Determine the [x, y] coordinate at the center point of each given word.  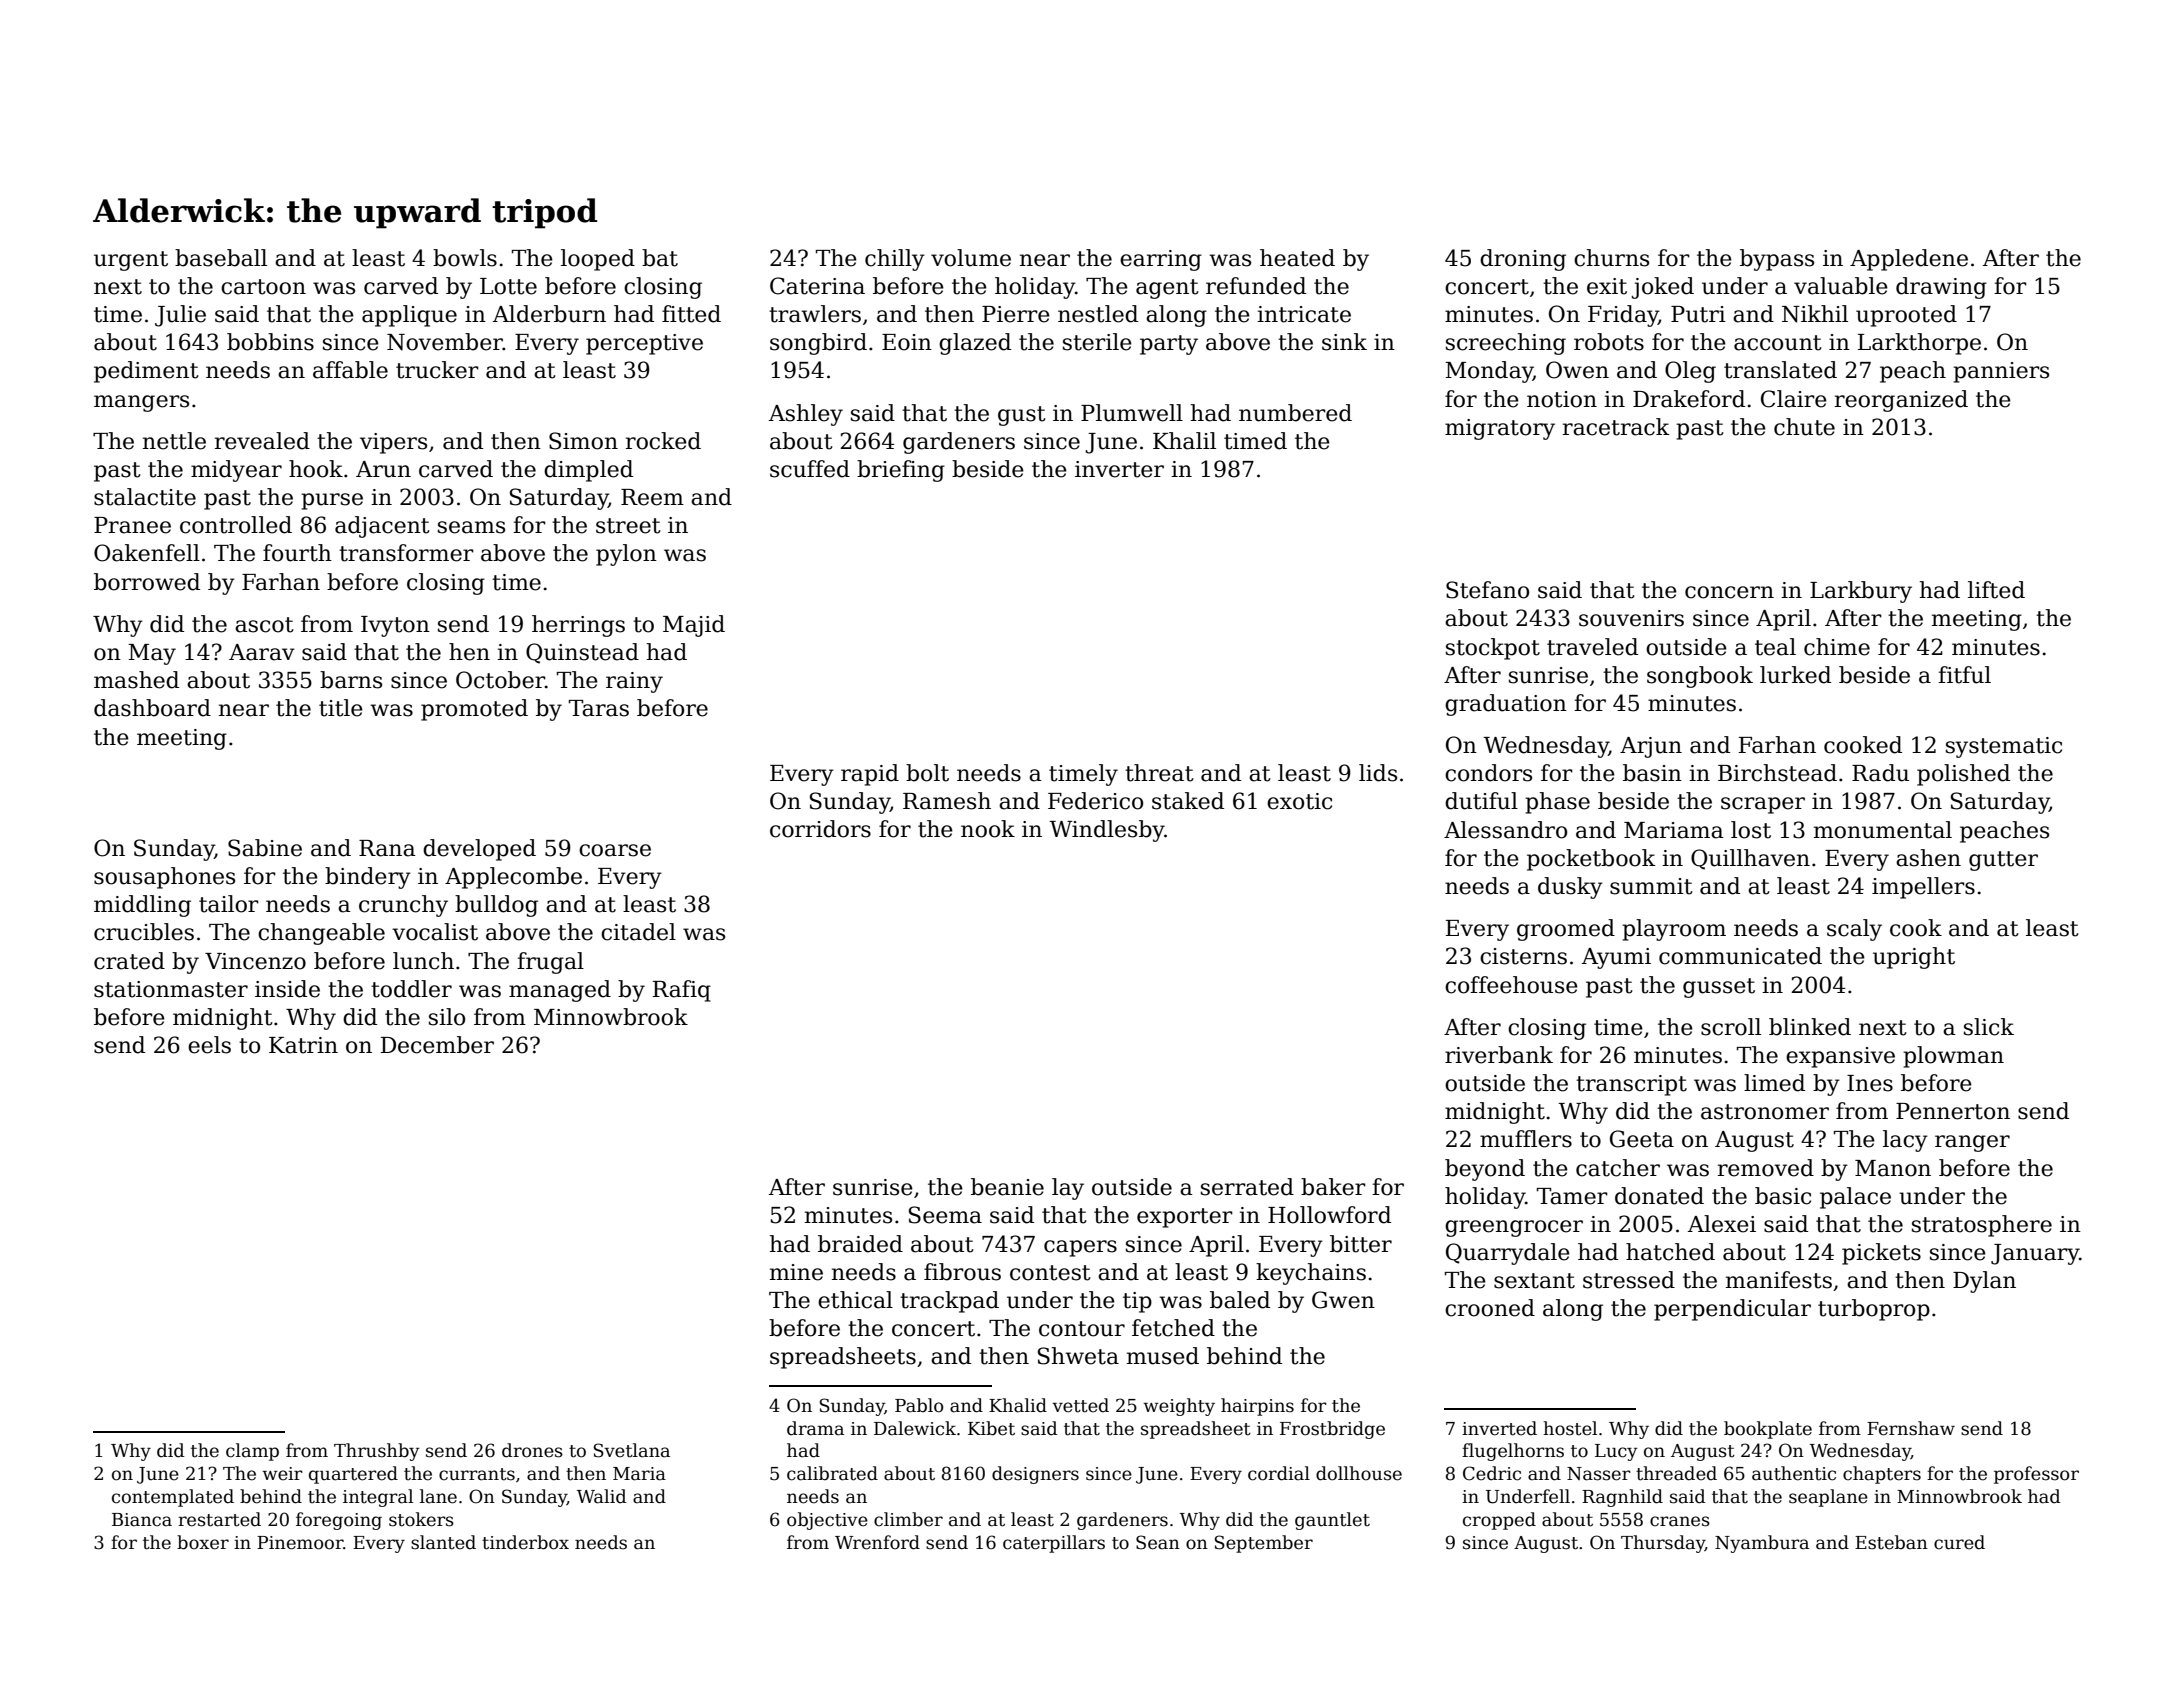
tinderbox [525, 1542]
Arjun [1651, 747]
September [1264, 1544]
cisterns [1523, 956]
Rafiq [682, 991]
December [437, 1045]
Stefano [1487, 590]
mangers [141, 403]
